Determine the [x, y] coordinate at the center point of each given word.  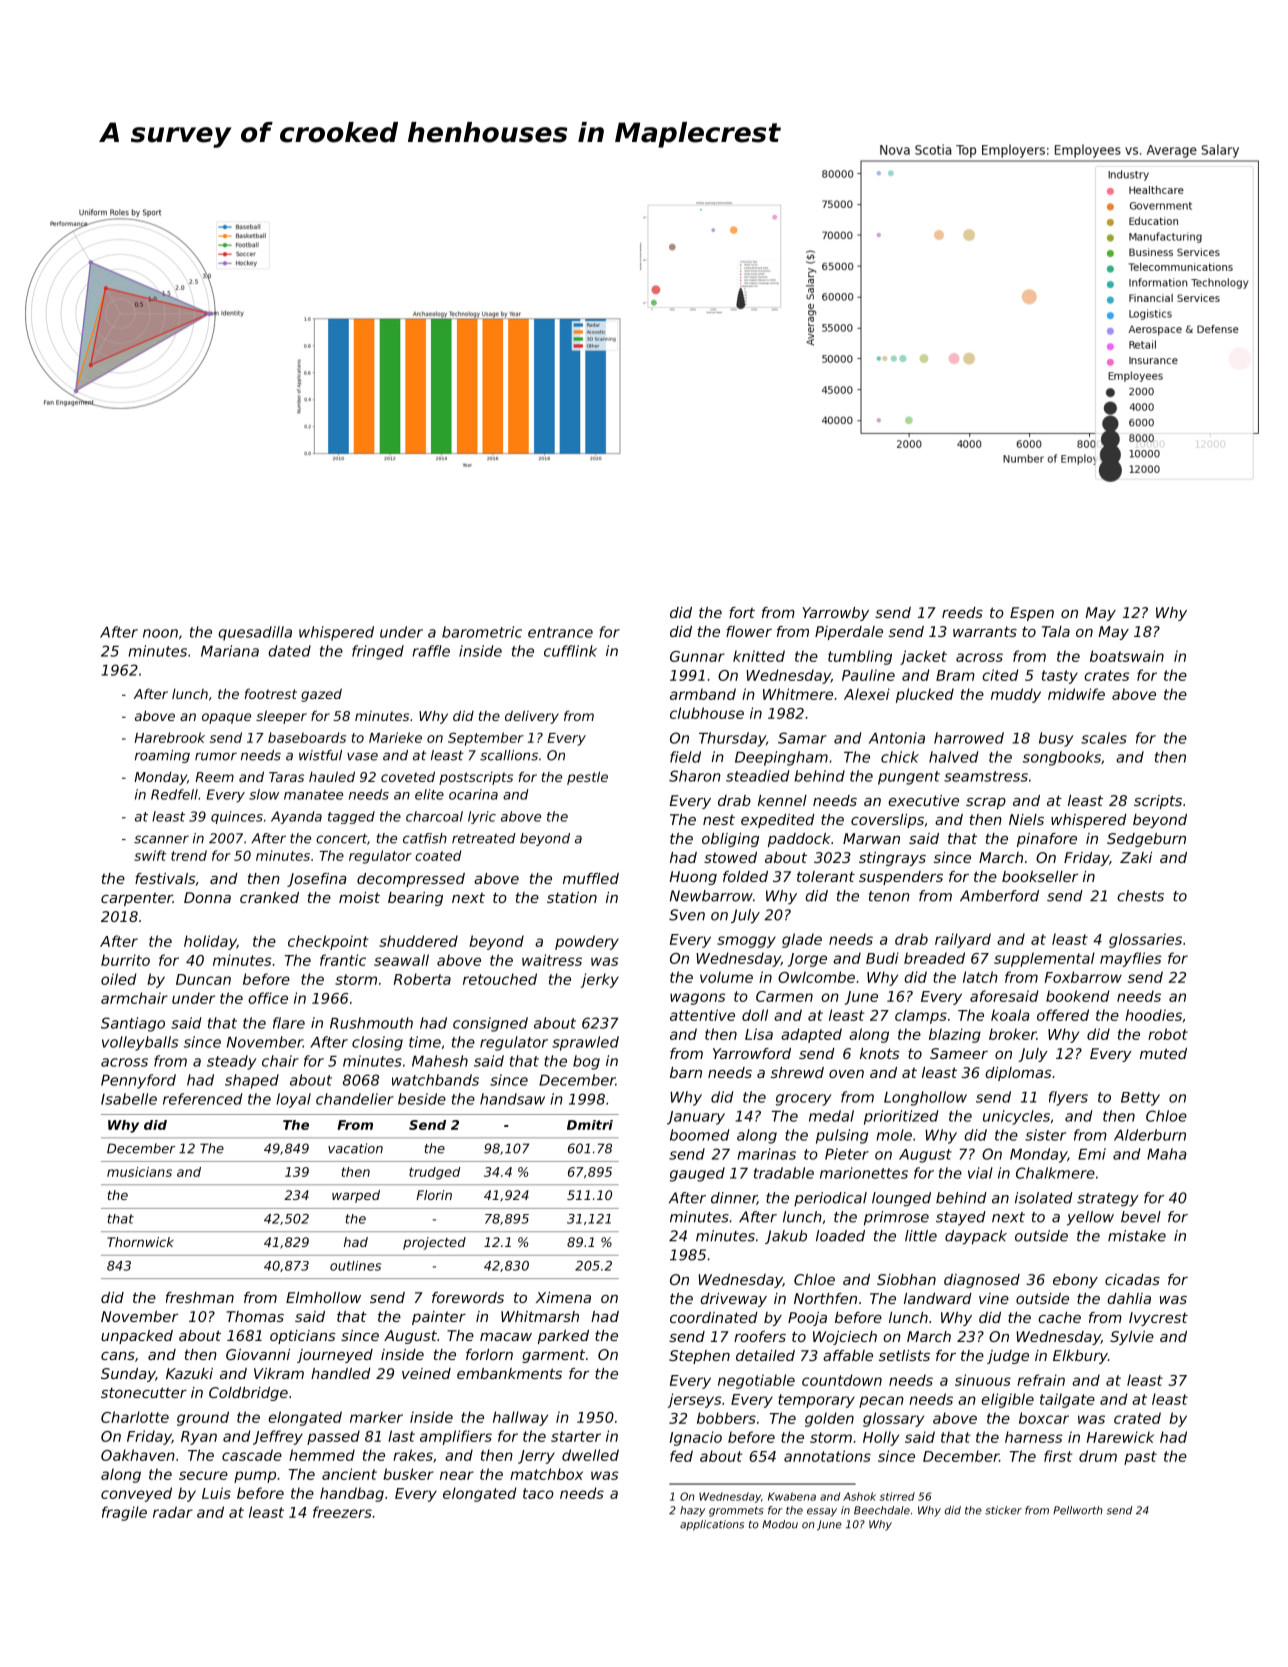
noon [160, 633]
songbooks [1062, 758]
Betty [1140, 1099]
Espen [1032, 614]
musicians [139, 1172]
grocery [804, 1100]
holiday [210, 942]
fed [681, 1456]
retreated [484, 838]
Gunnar [697, 656]
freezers [342, 1512]
